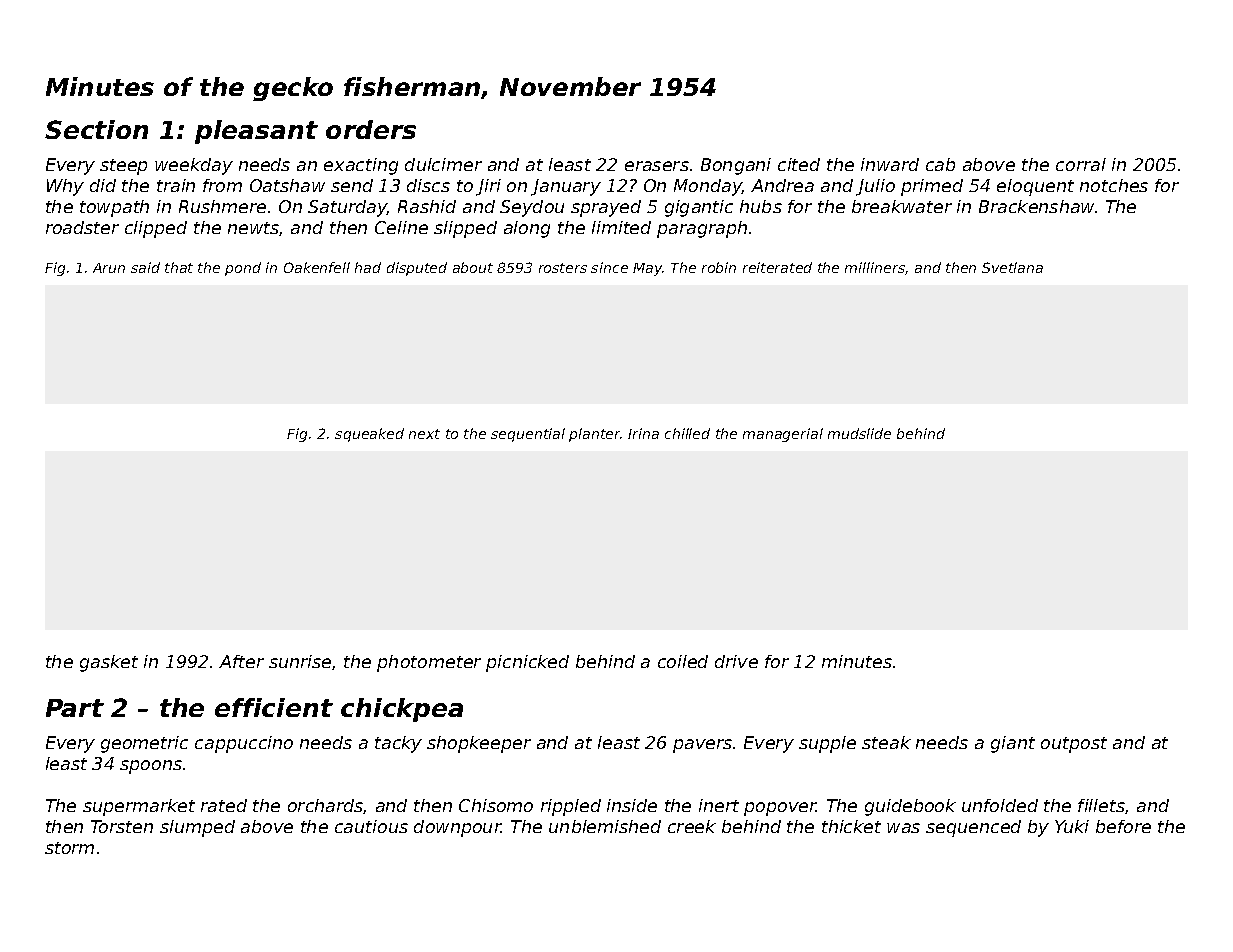  Describe the element at coordinates (1074, 745) in the document. I see `outpost` at that location.
